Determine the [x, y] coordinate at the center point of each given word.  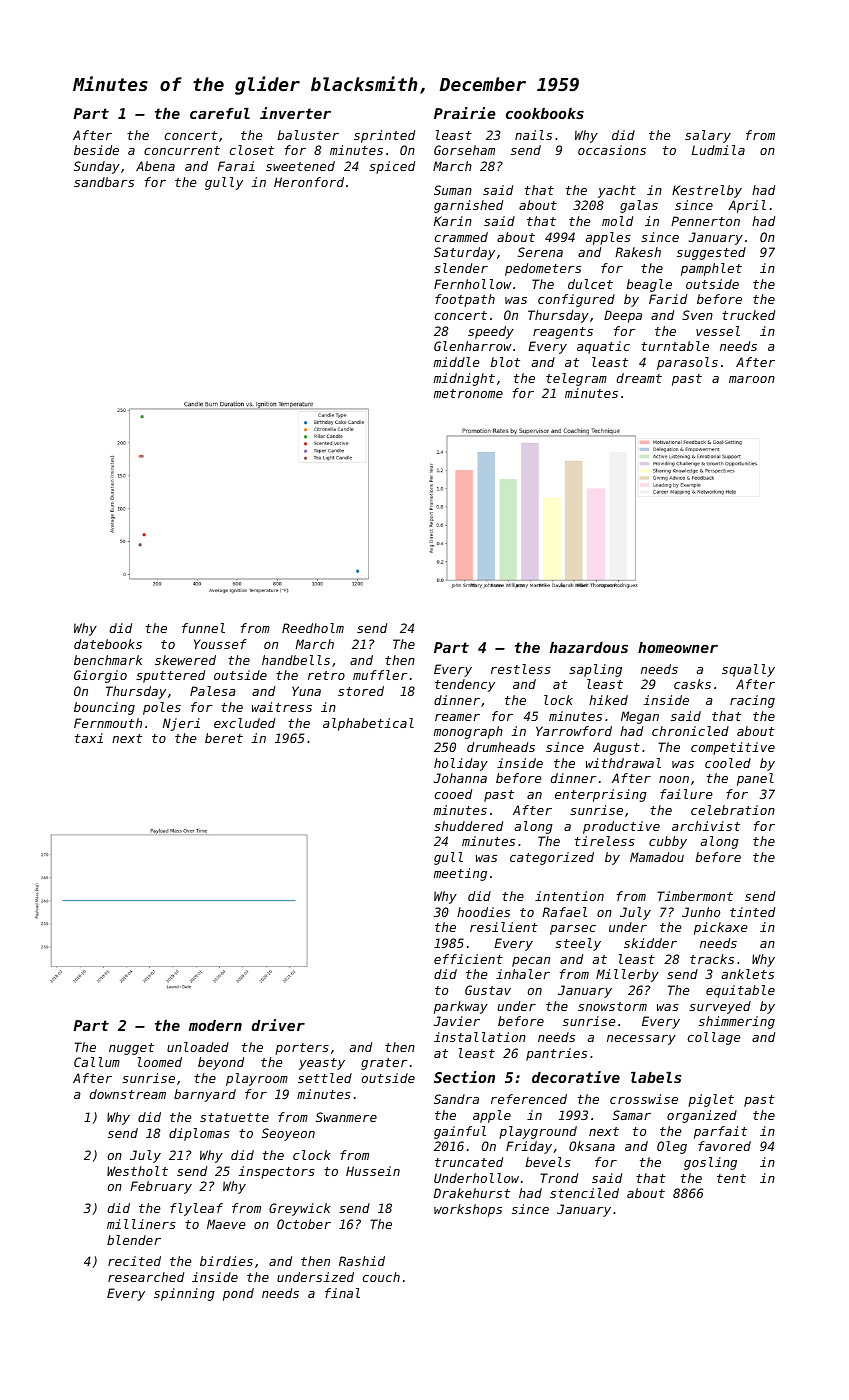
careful [220, 113]
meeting [460, 874]
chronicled [690, 731]
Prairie [465, 113]
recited [134, 1261]
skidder [650, 943]
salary [708, 136]
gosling [710, 1163]
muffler [380, 675]
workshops [468, 1210]
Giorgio [100, 676]
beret [224, 738]
